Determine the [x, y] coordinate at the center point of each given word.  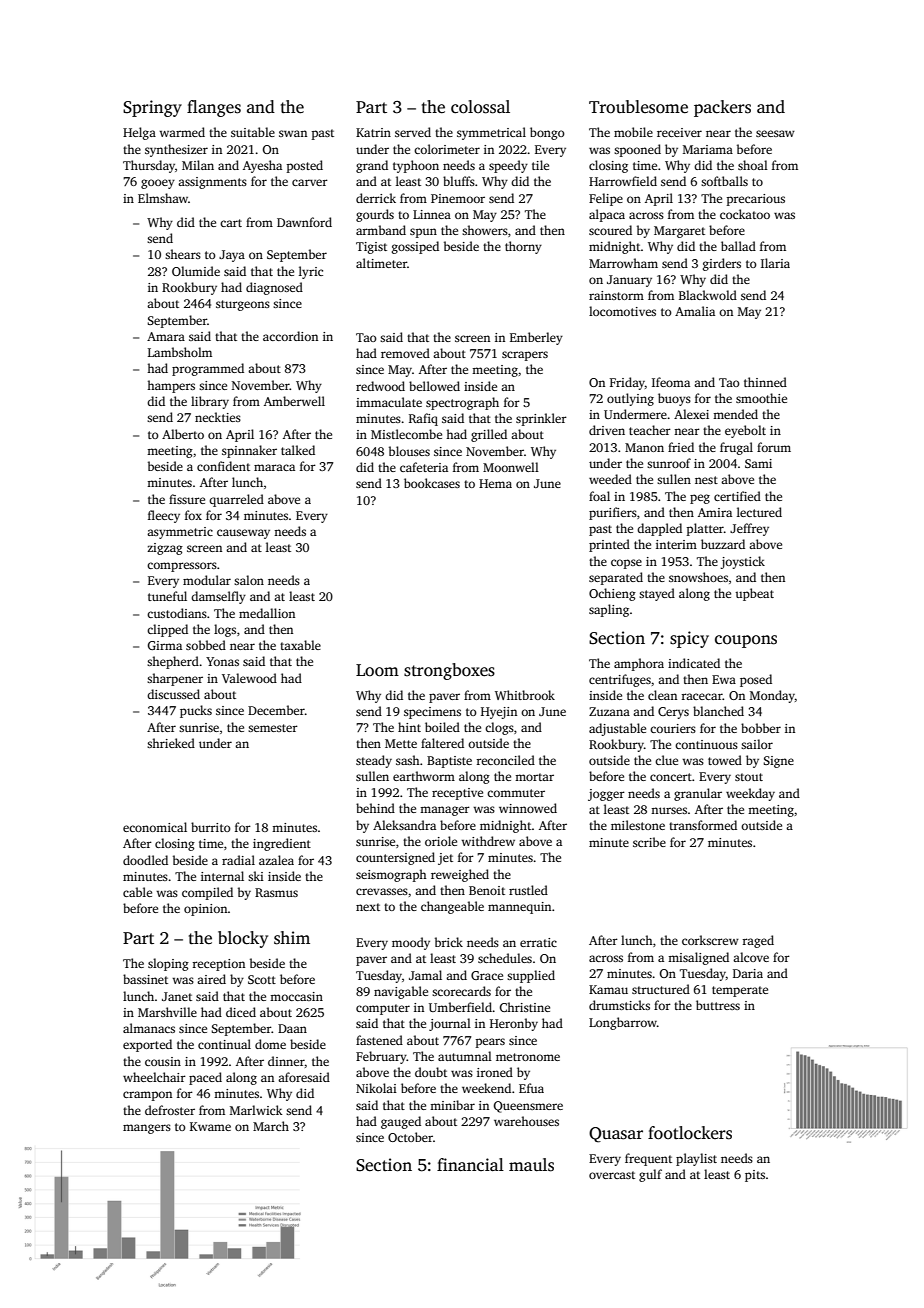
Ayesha [262, 166]
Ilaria [775, 263]
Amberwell [294, 401]
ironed [495, 1072]
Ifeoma [671, 382]
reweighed [460, 875]
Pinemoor [458, 198]
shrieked [171, 743]
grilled [489, 435]
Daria [748, 973]
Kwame [210, 1126]
